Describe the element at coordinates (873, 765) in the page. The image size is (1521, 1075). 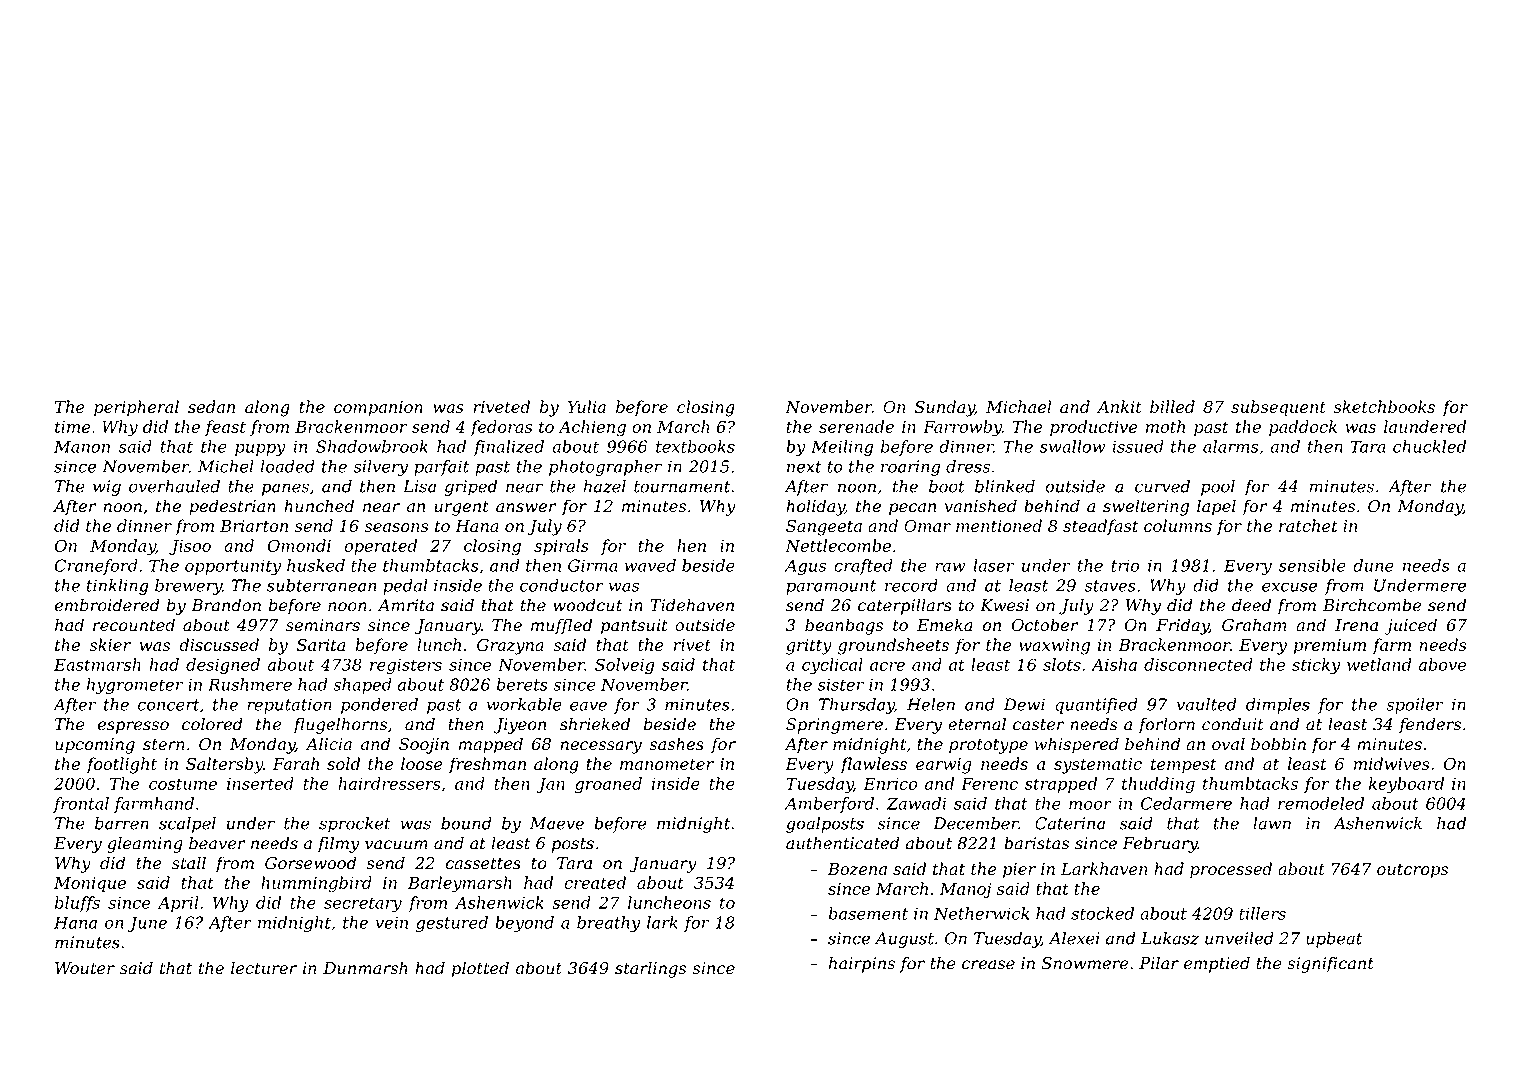
I see `flawless` at that location.
